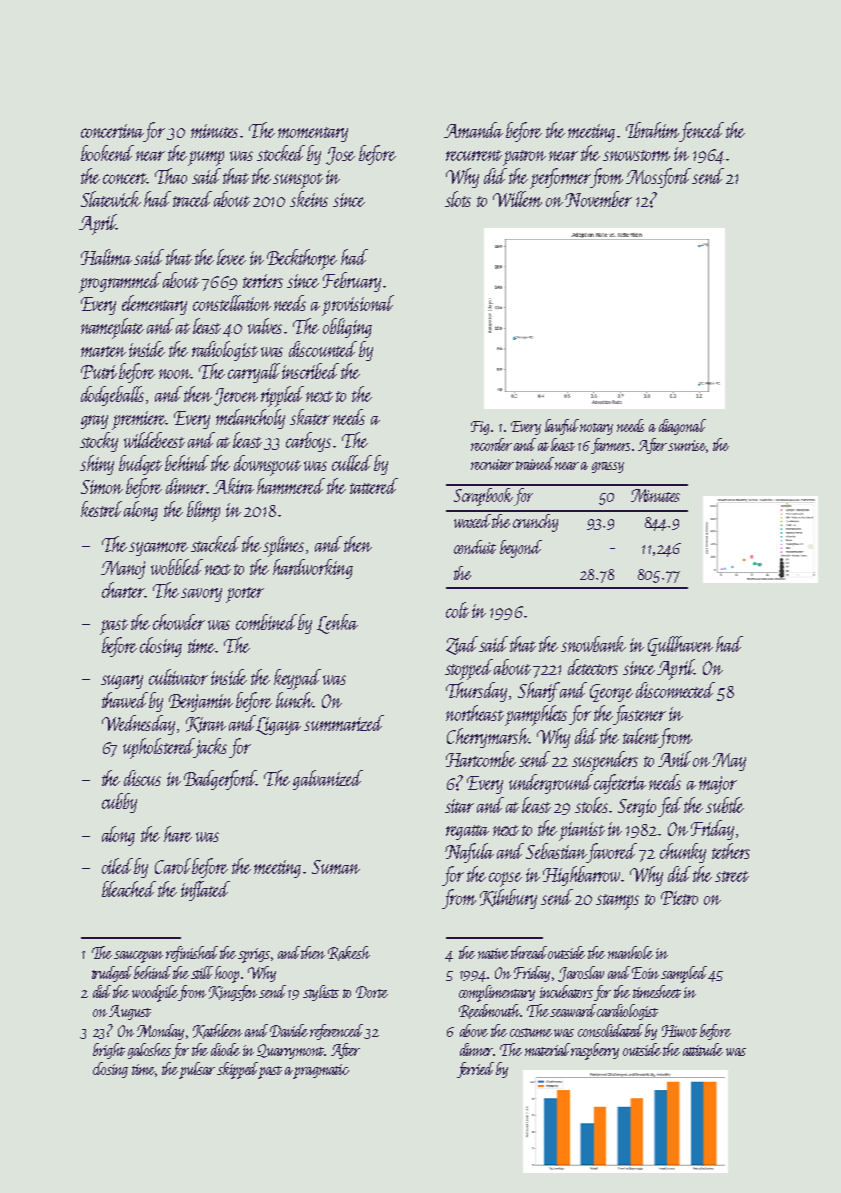  Describe the element at coordinates (658, 178) in the screenshot. I see `Mossford` at that location.
